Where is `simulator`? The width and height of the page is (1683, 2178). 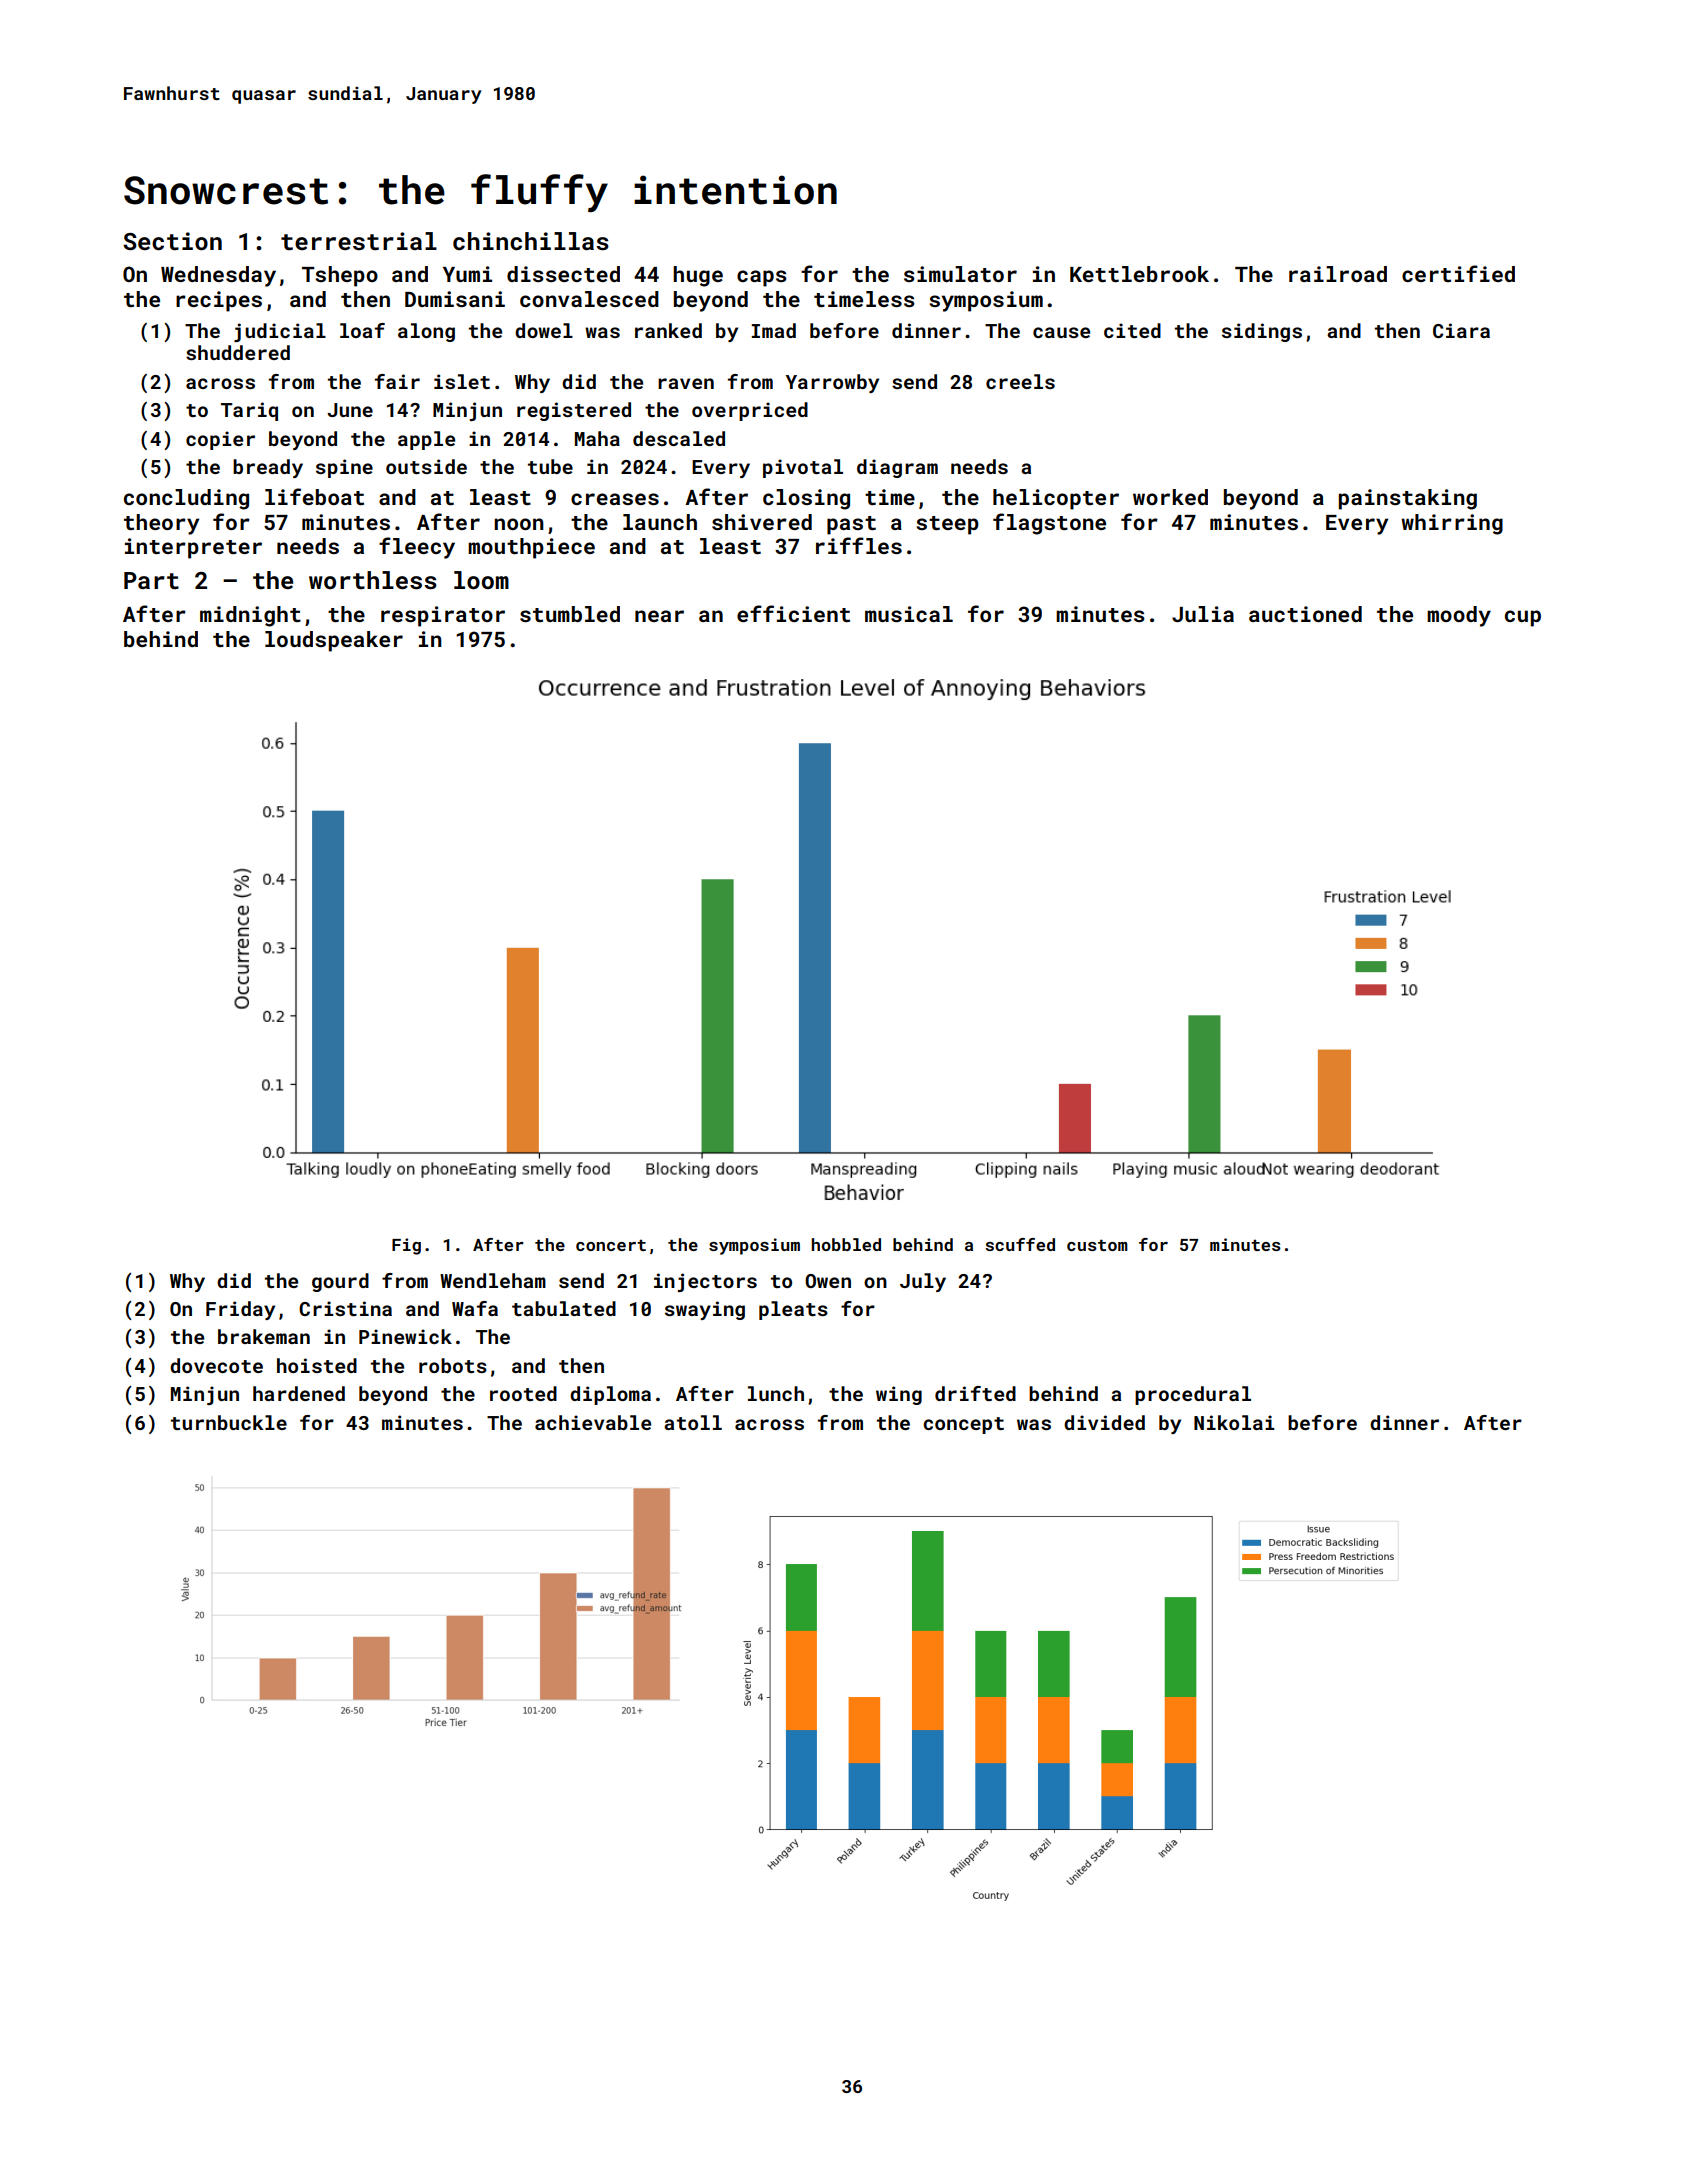
simulator is located at coordinates (960, 274).
